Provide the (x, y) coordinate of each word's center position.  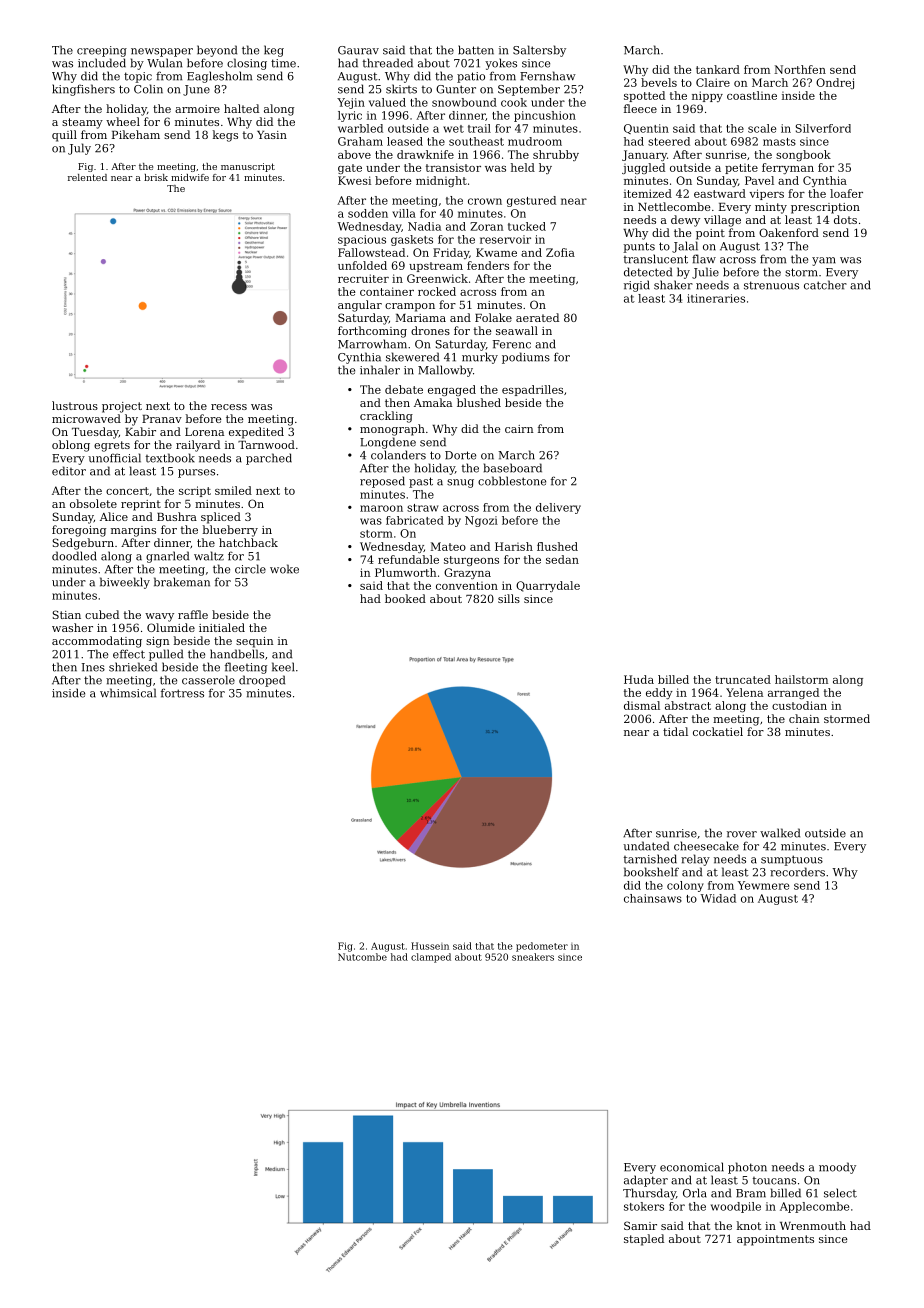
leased (405, 141)
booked (405, 598)
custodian (799, 705)
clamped (431, 958)
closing (247, 64)
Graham (360, 141)
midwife (190, 177)
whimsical (128, 693)
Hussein (430, 946)
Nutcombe (362, 957)
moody (837, 1168)
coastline (752, 95)
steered (669, 141)
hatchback (248, 542)
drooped (262, 681)
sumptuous (792, 860)
